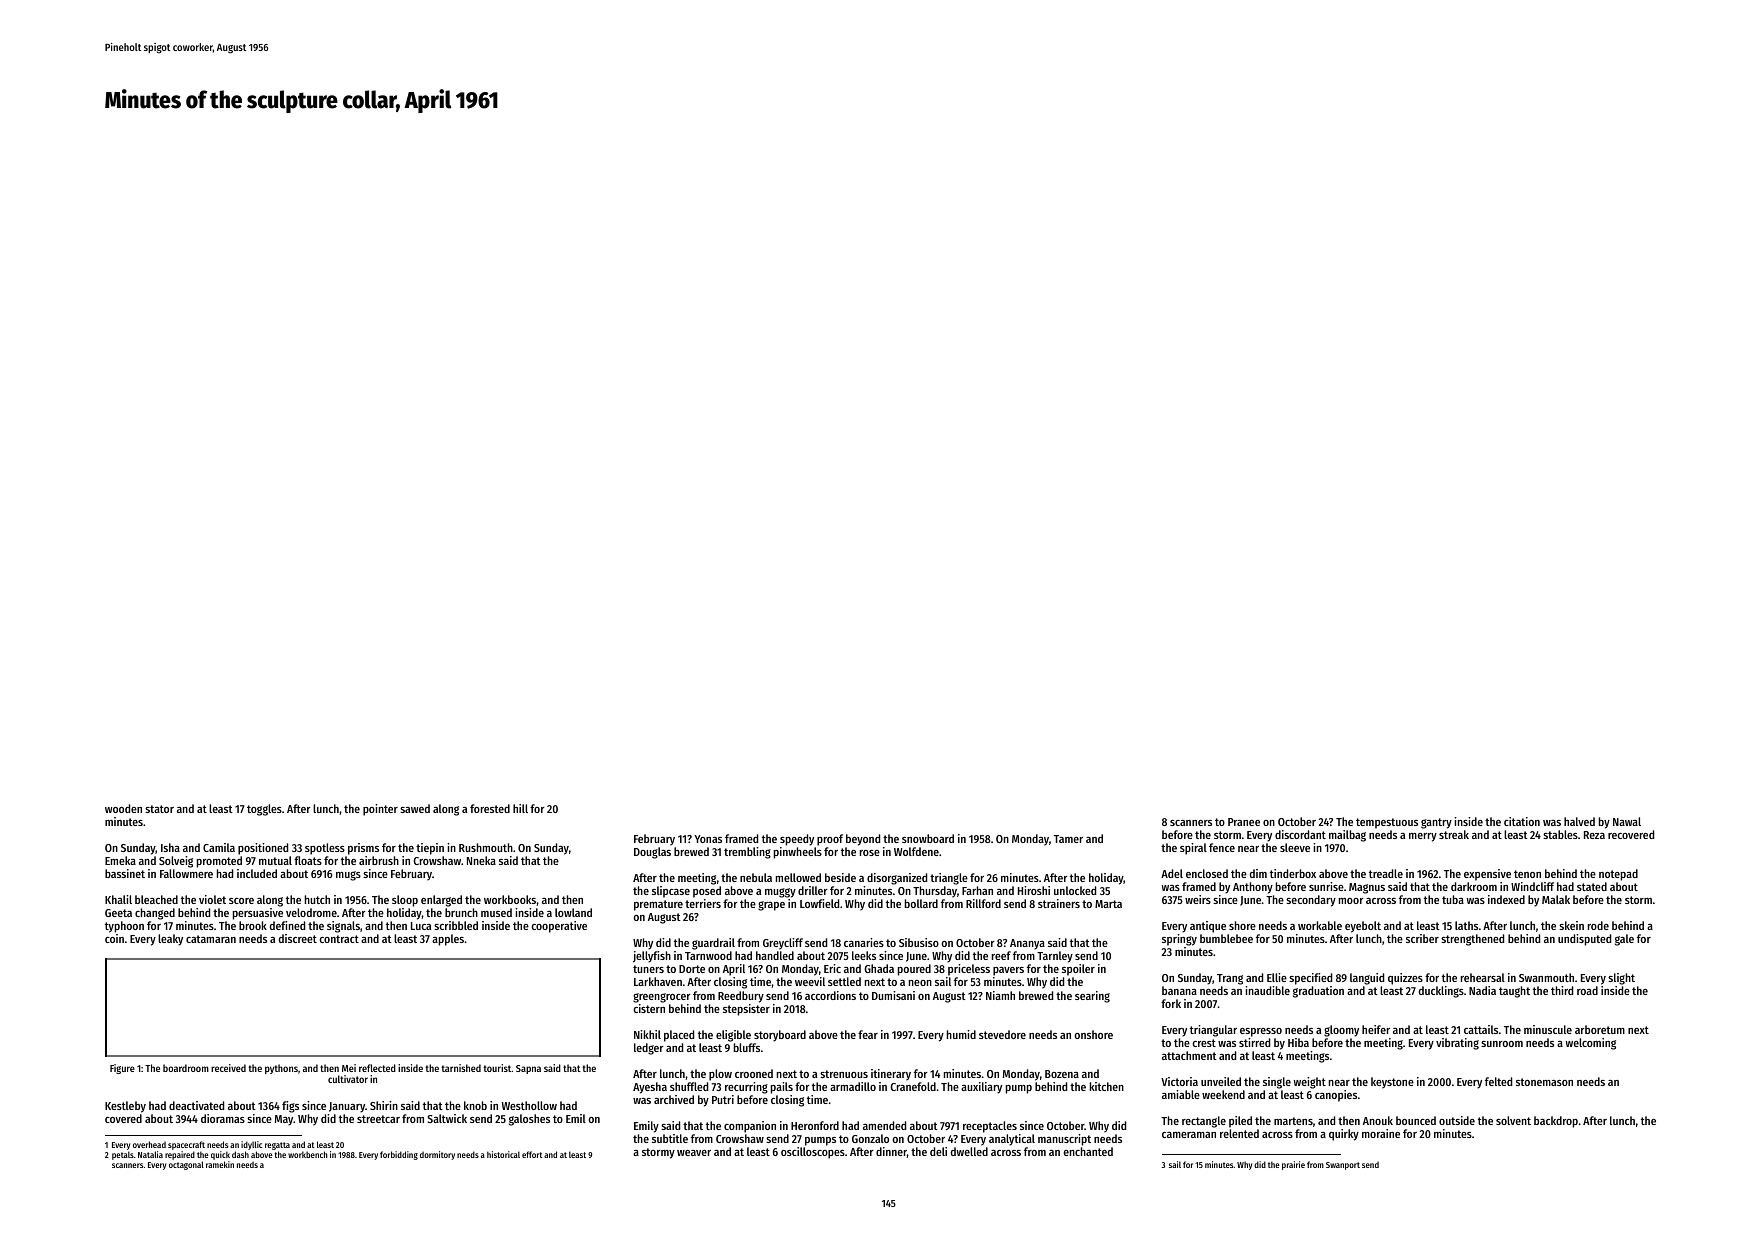  I want to click on canaries, so click(864, 942).
